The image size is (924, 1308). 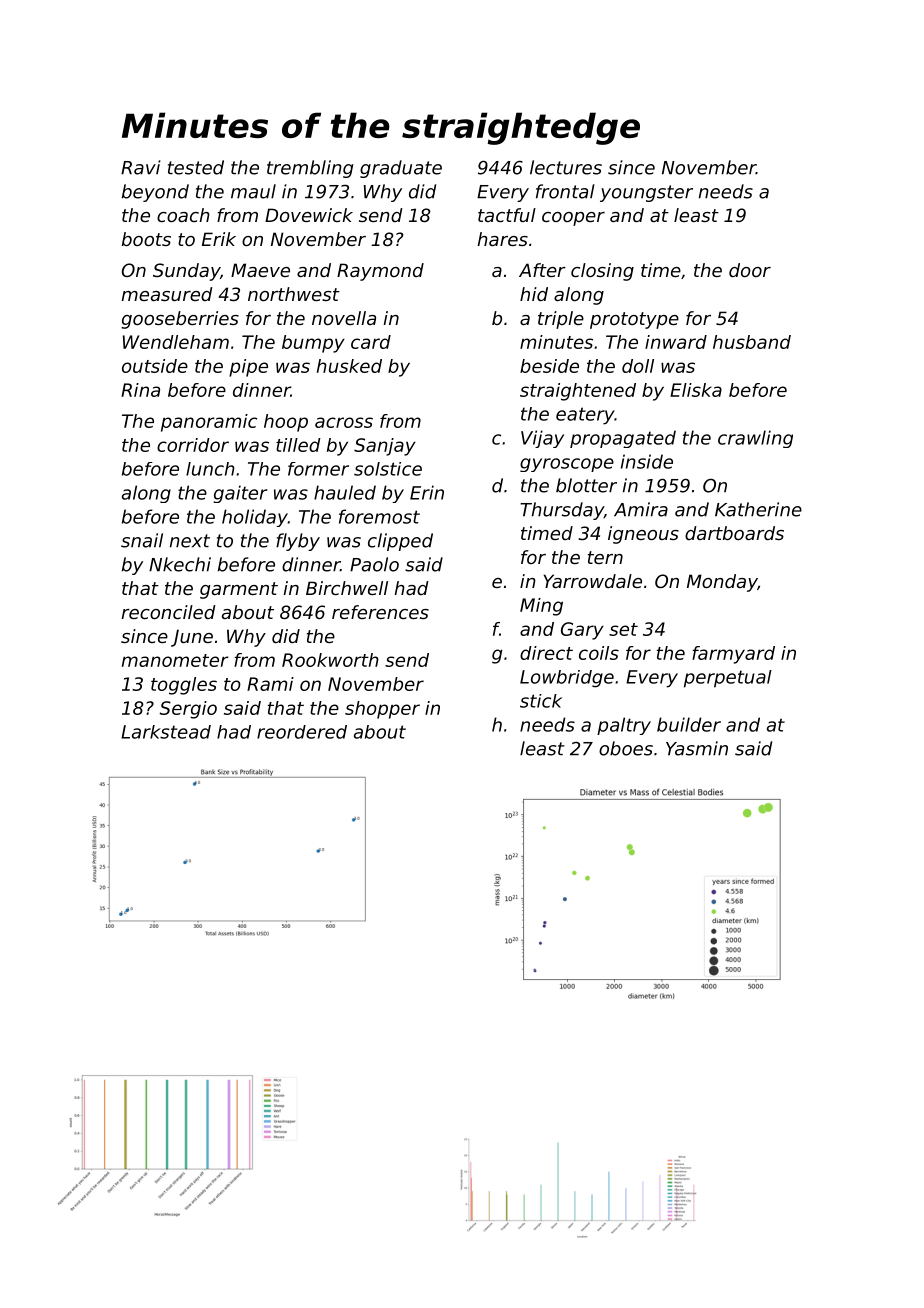 What do you see at coordinates (733, 655) in the screenshot?
I see `farmyard` at bounding box center [733, 655].
